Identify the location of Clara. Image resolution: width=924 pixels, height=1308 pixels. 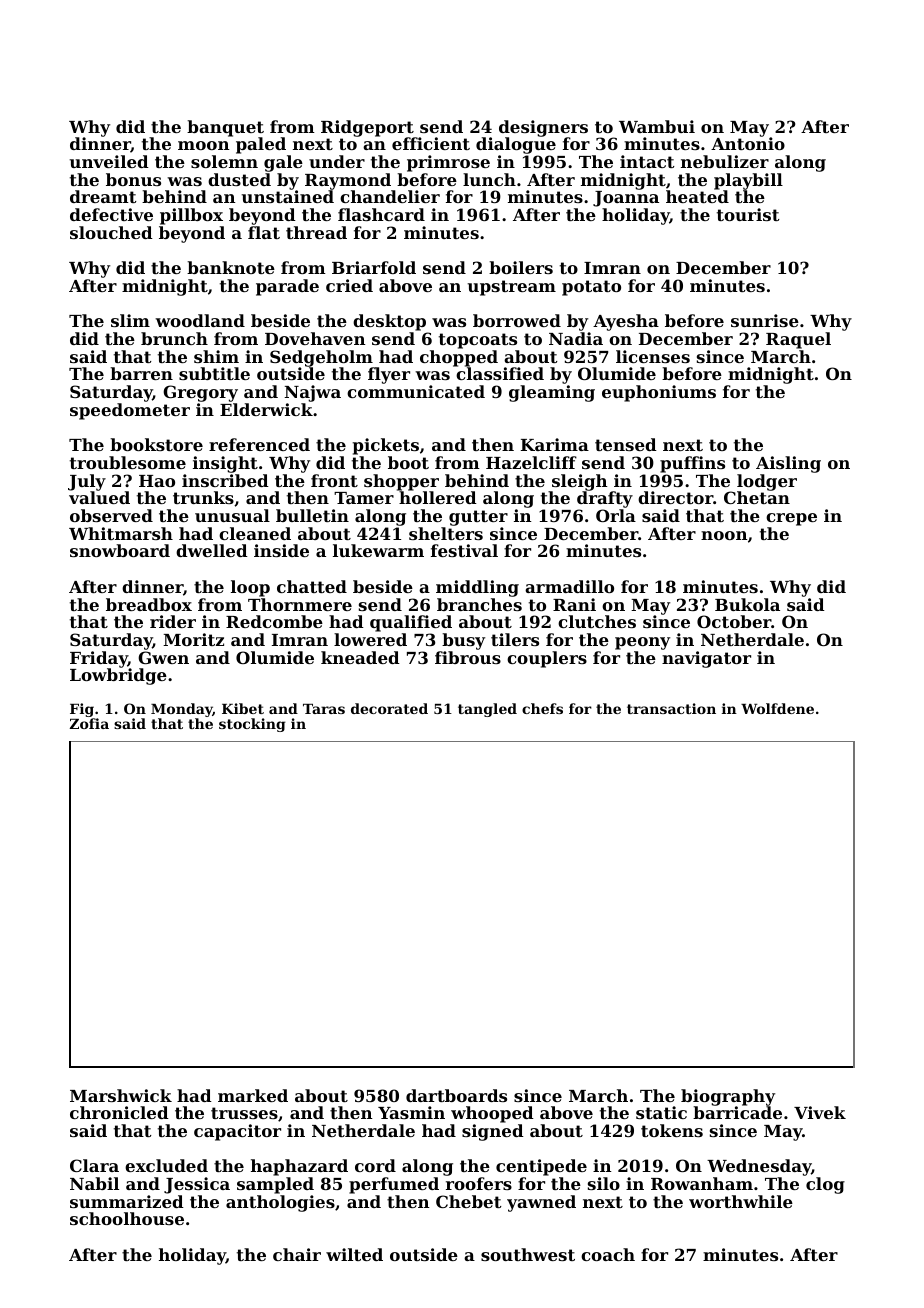
(94, 1165).
